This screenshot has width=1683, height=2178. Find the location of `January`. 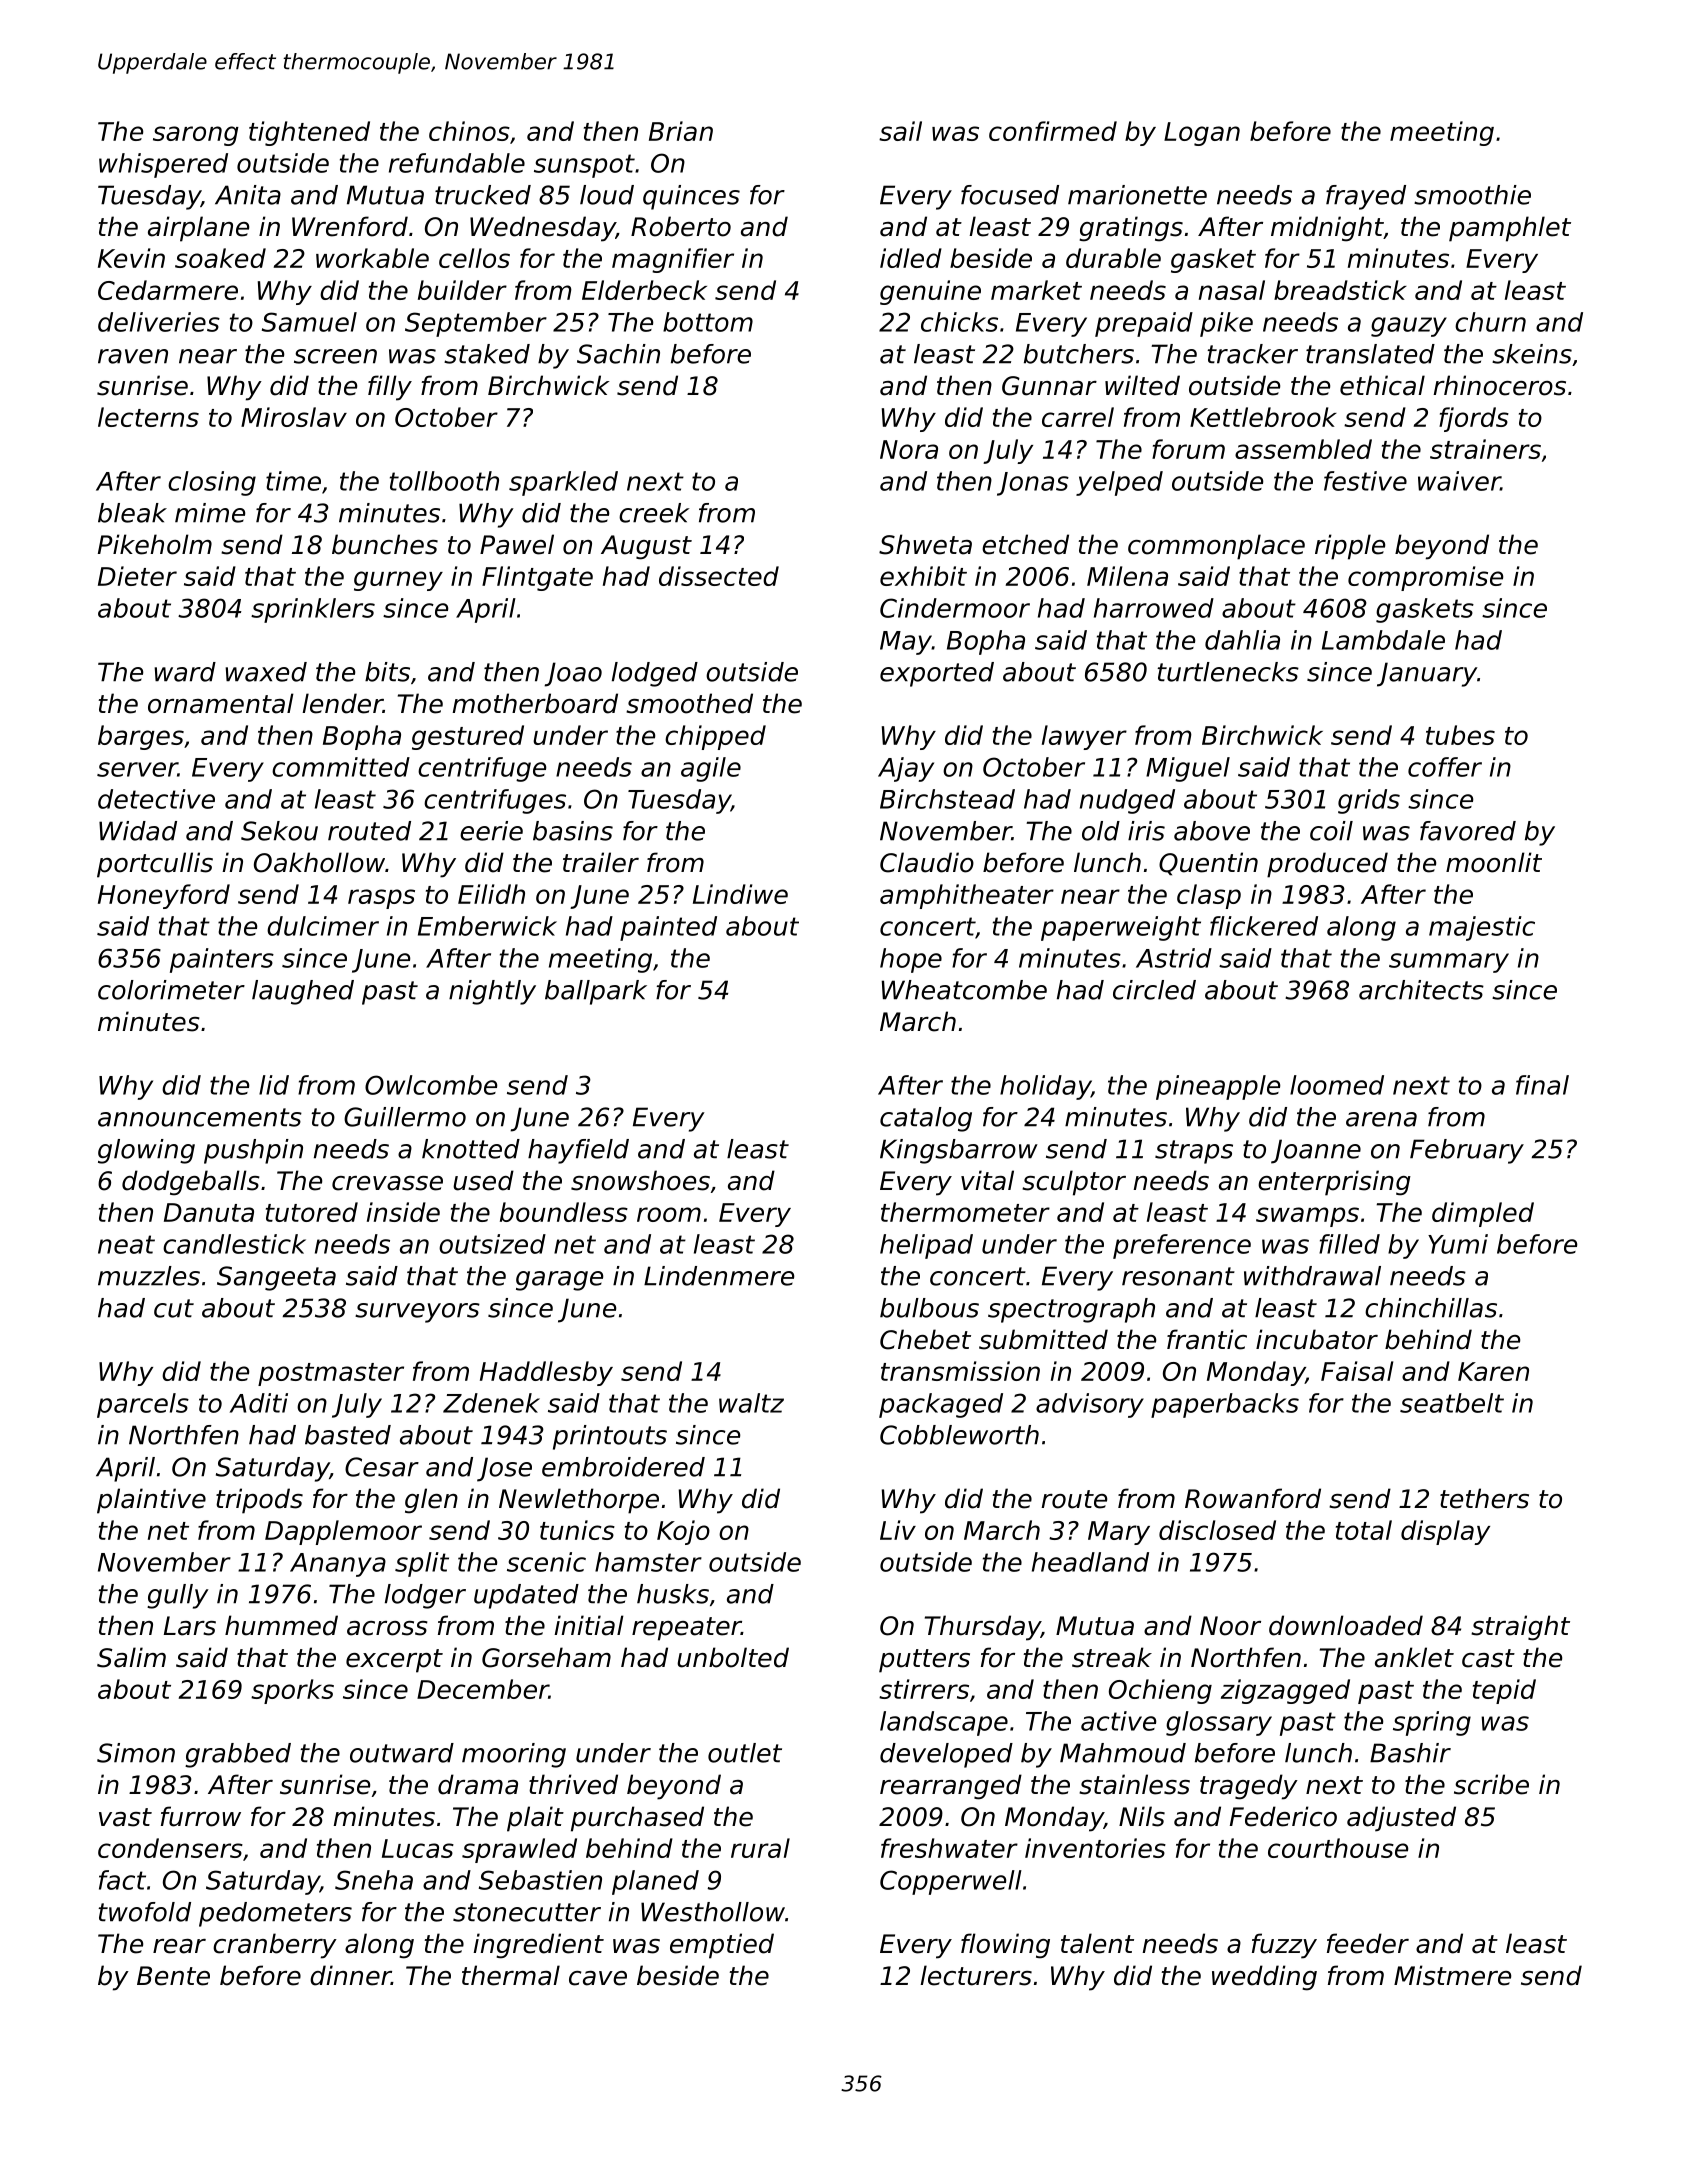

January is located at coordinates (1427, 674).
